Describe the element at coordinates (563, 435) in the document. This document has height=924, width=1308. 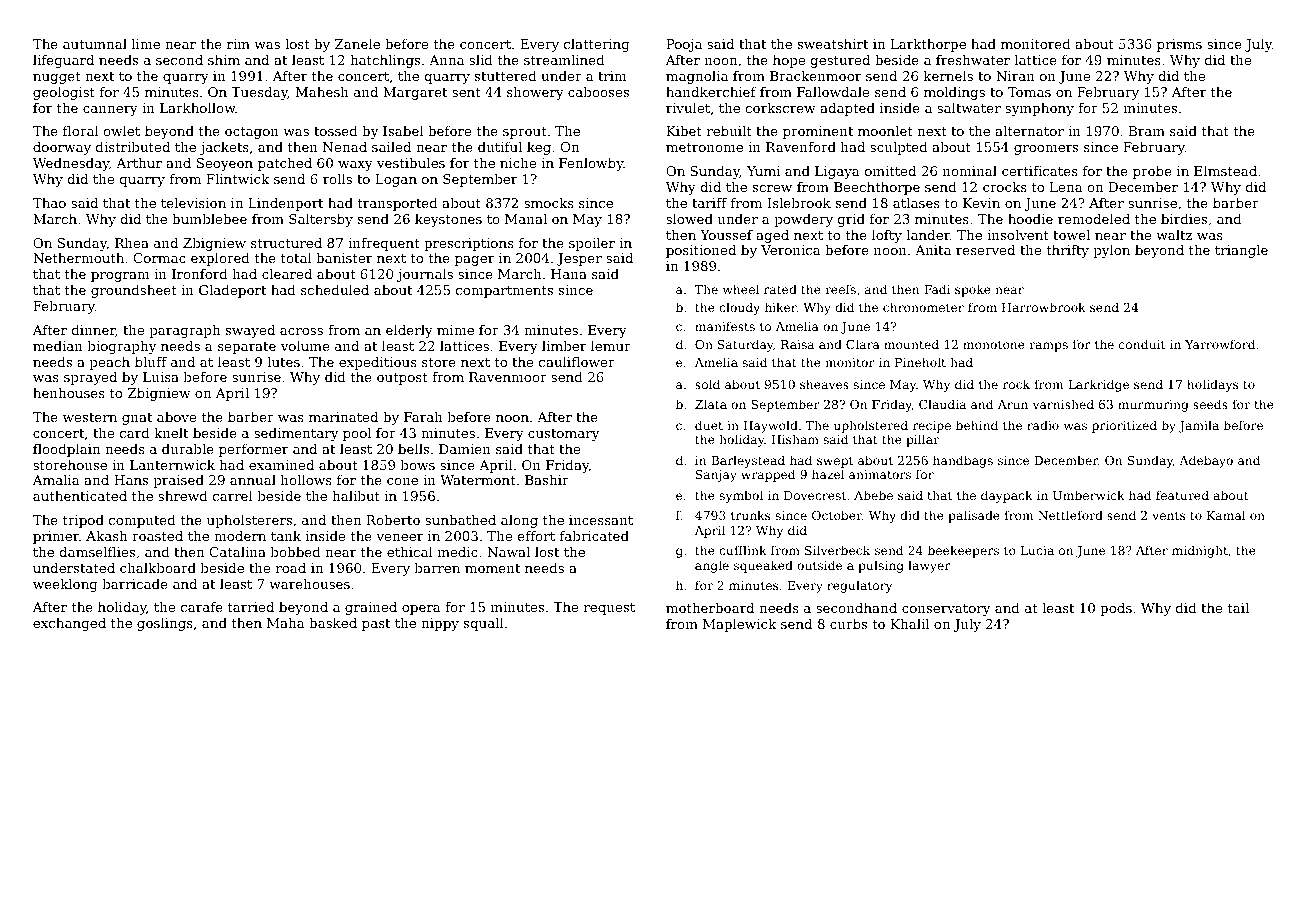
I see `customary` at that location.
